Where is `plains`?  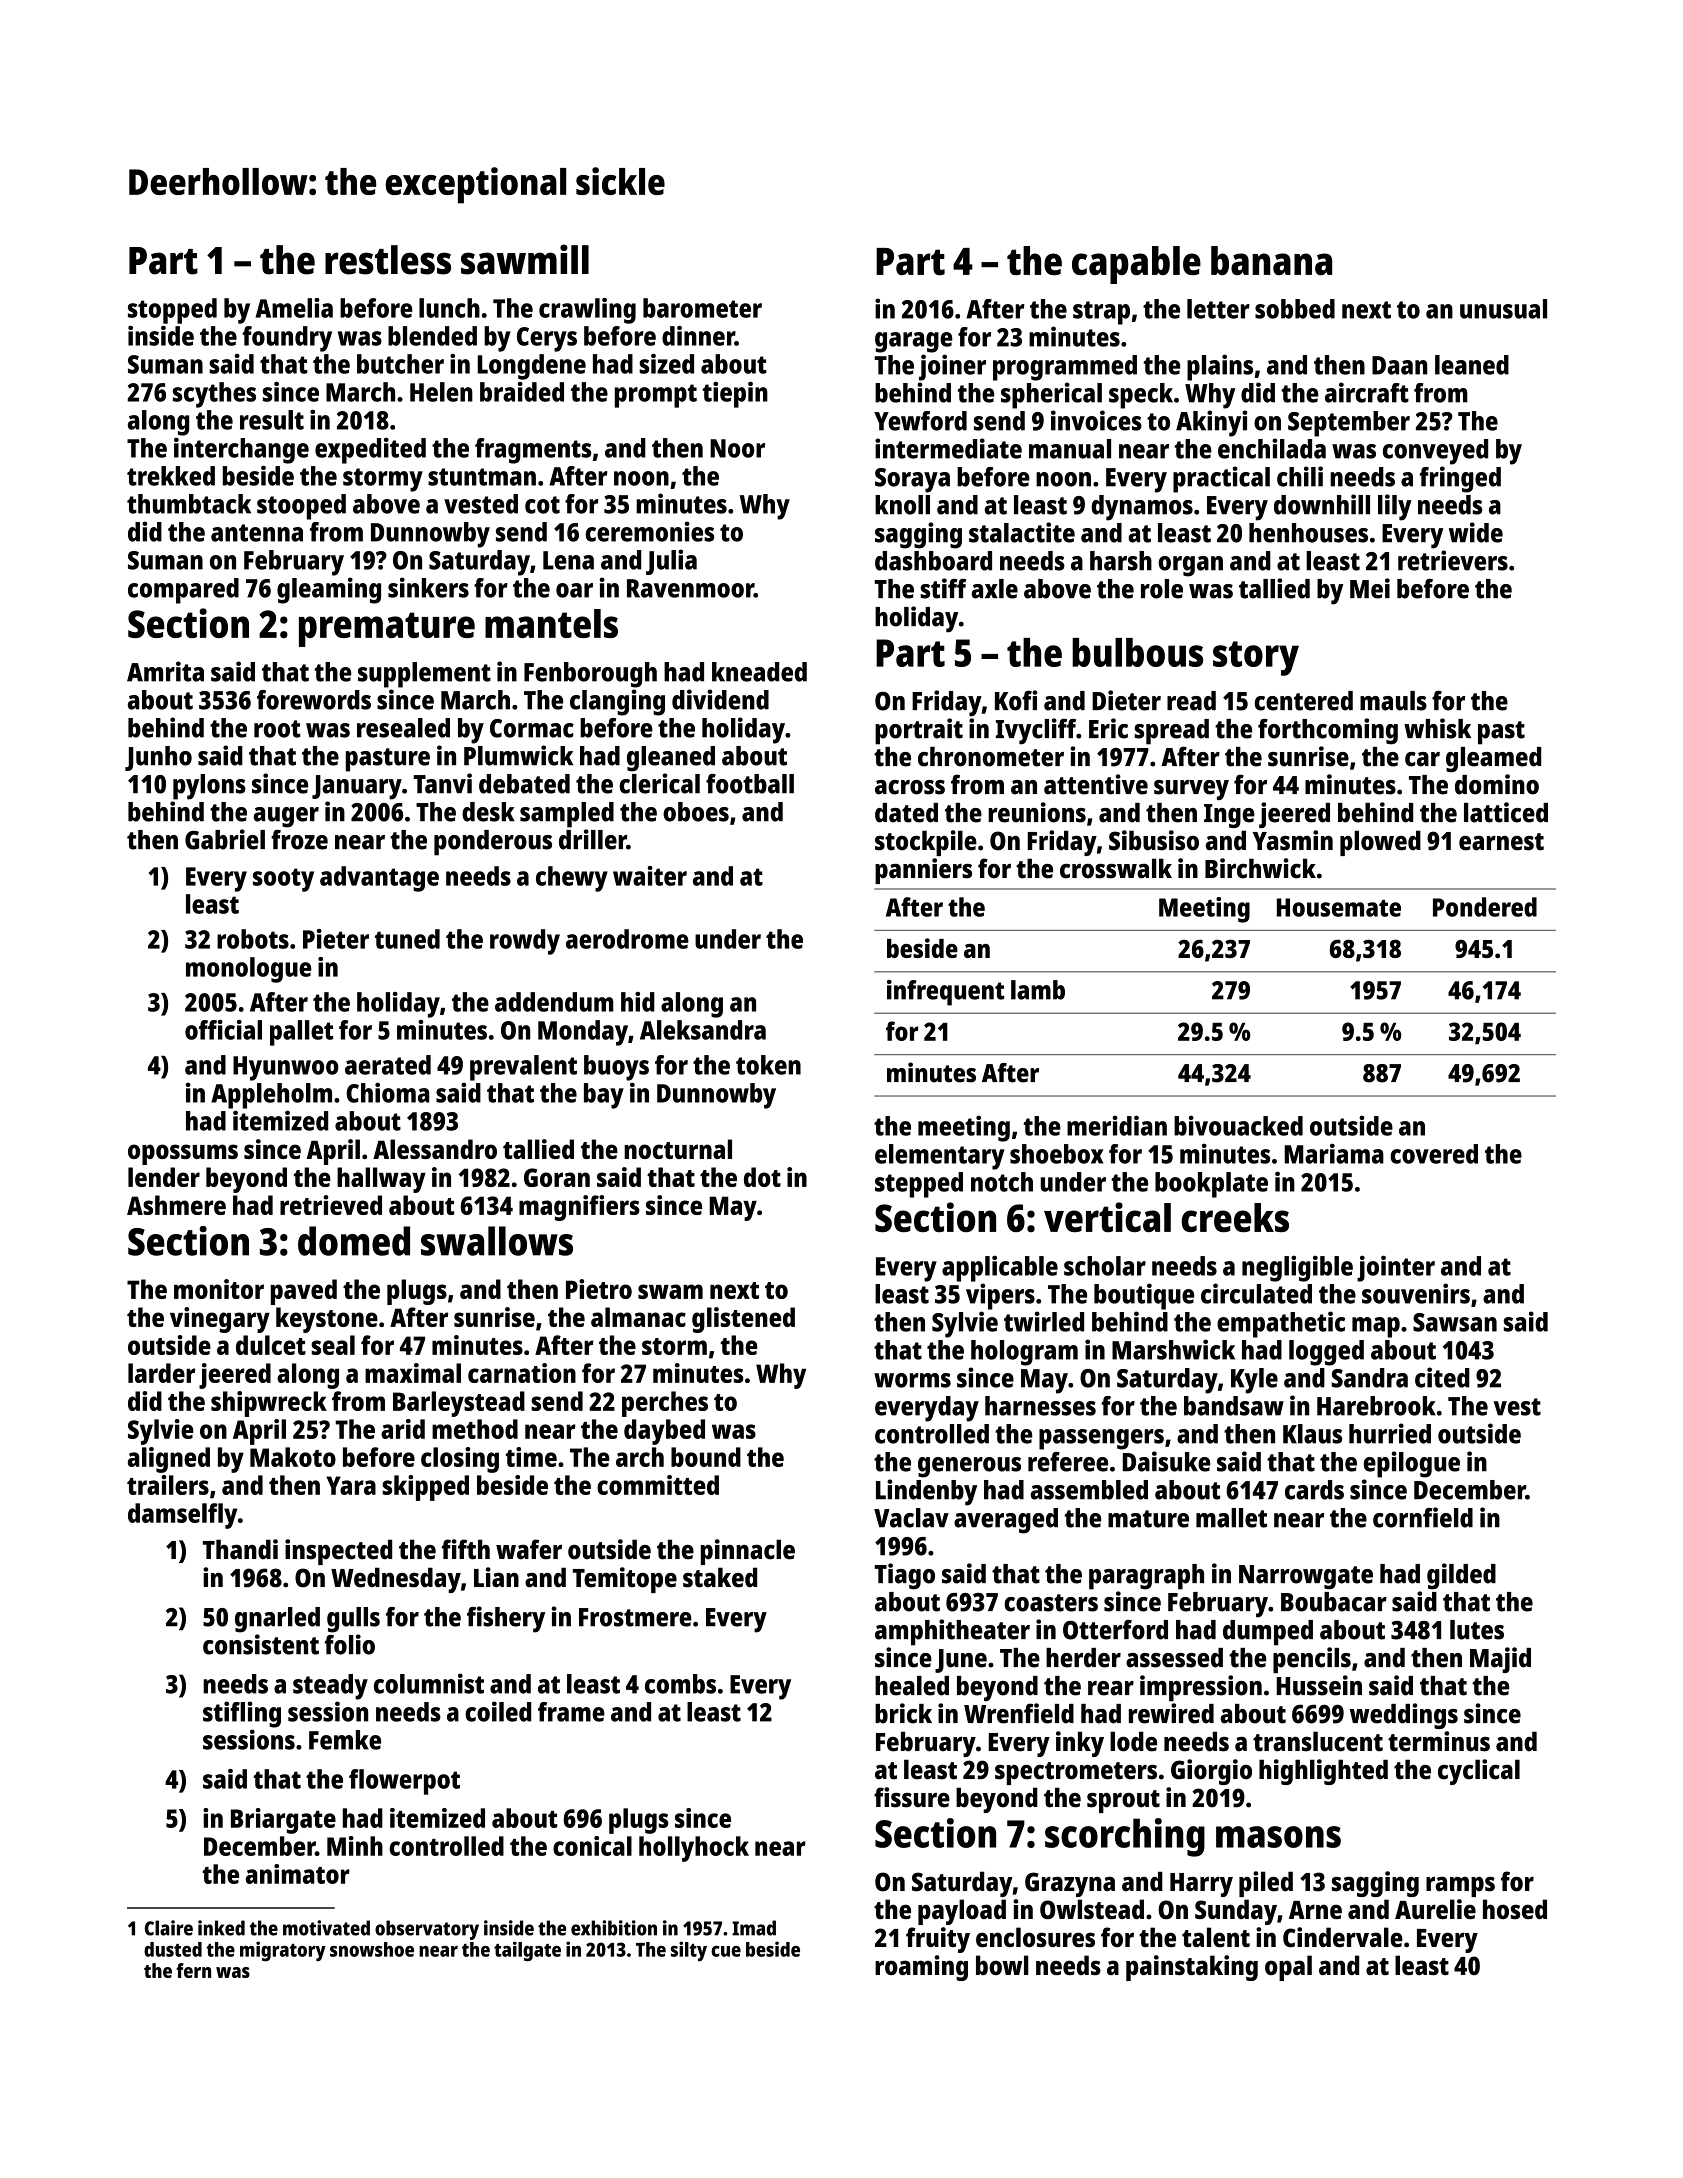 plains is located at coordinates (1220, 367).
